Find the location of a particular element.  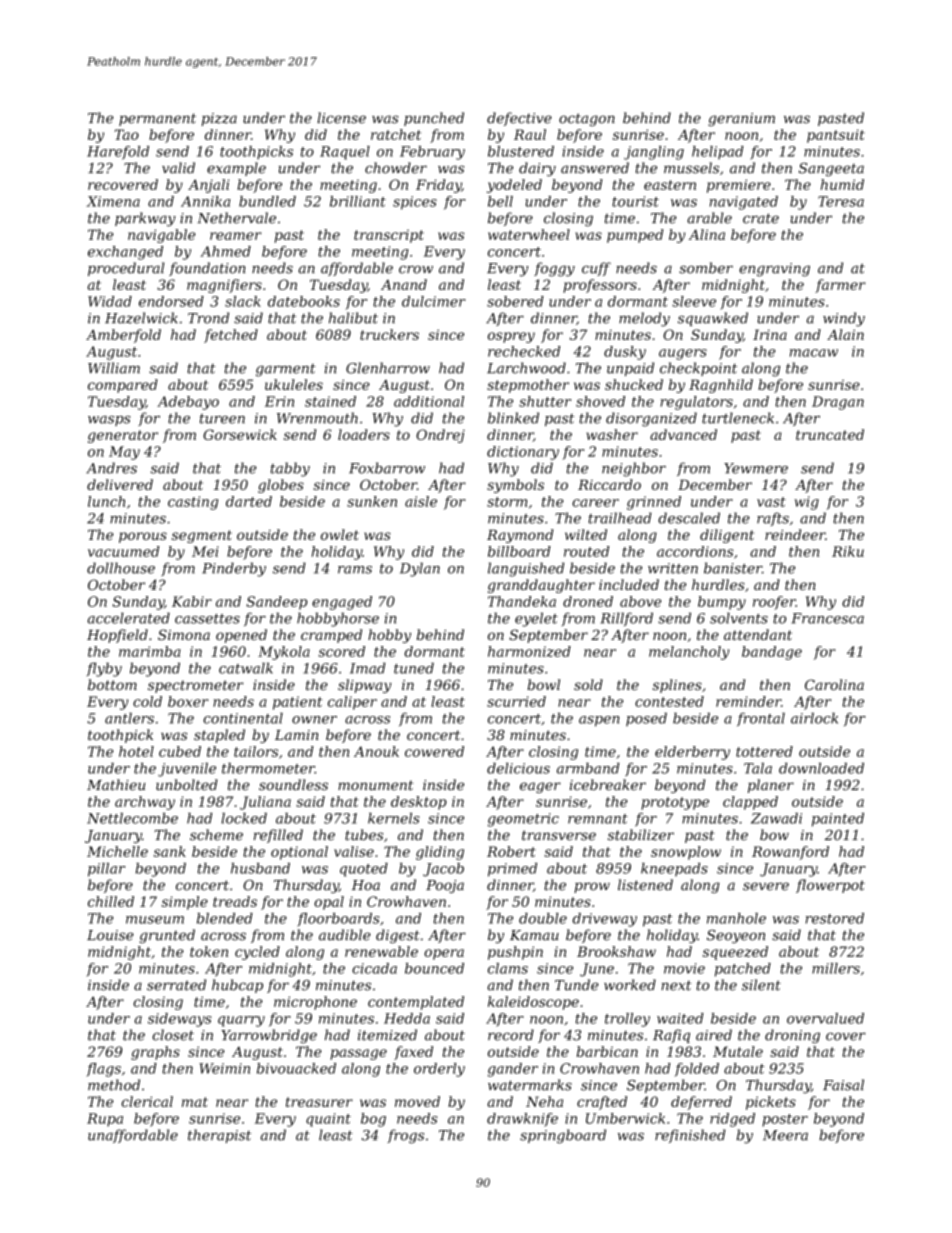

Mutale is located at coordinates (738, 1051).
